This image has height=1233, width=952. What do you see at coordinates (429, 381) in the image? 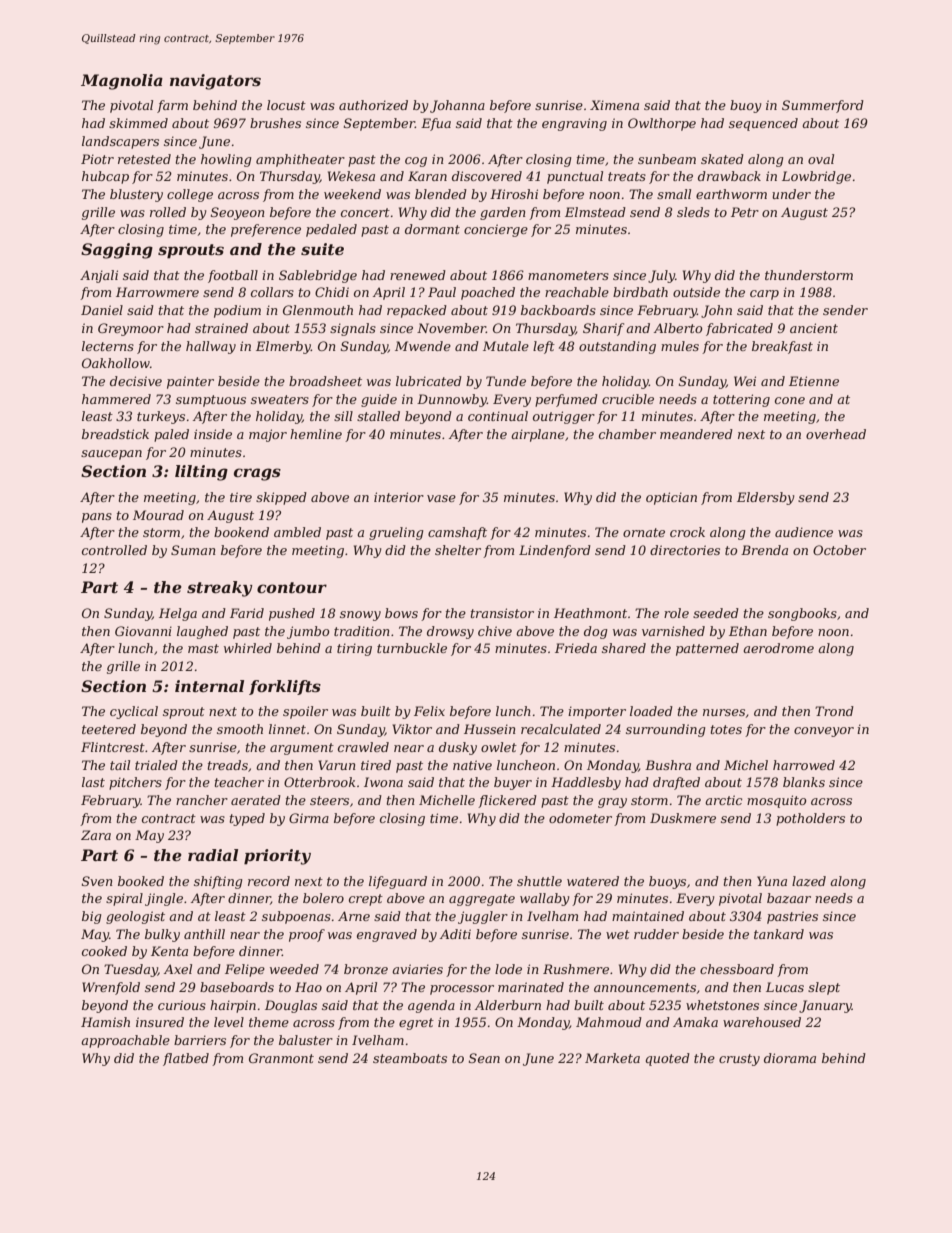
I see `lubricated` at bounding box center [429, 381].
